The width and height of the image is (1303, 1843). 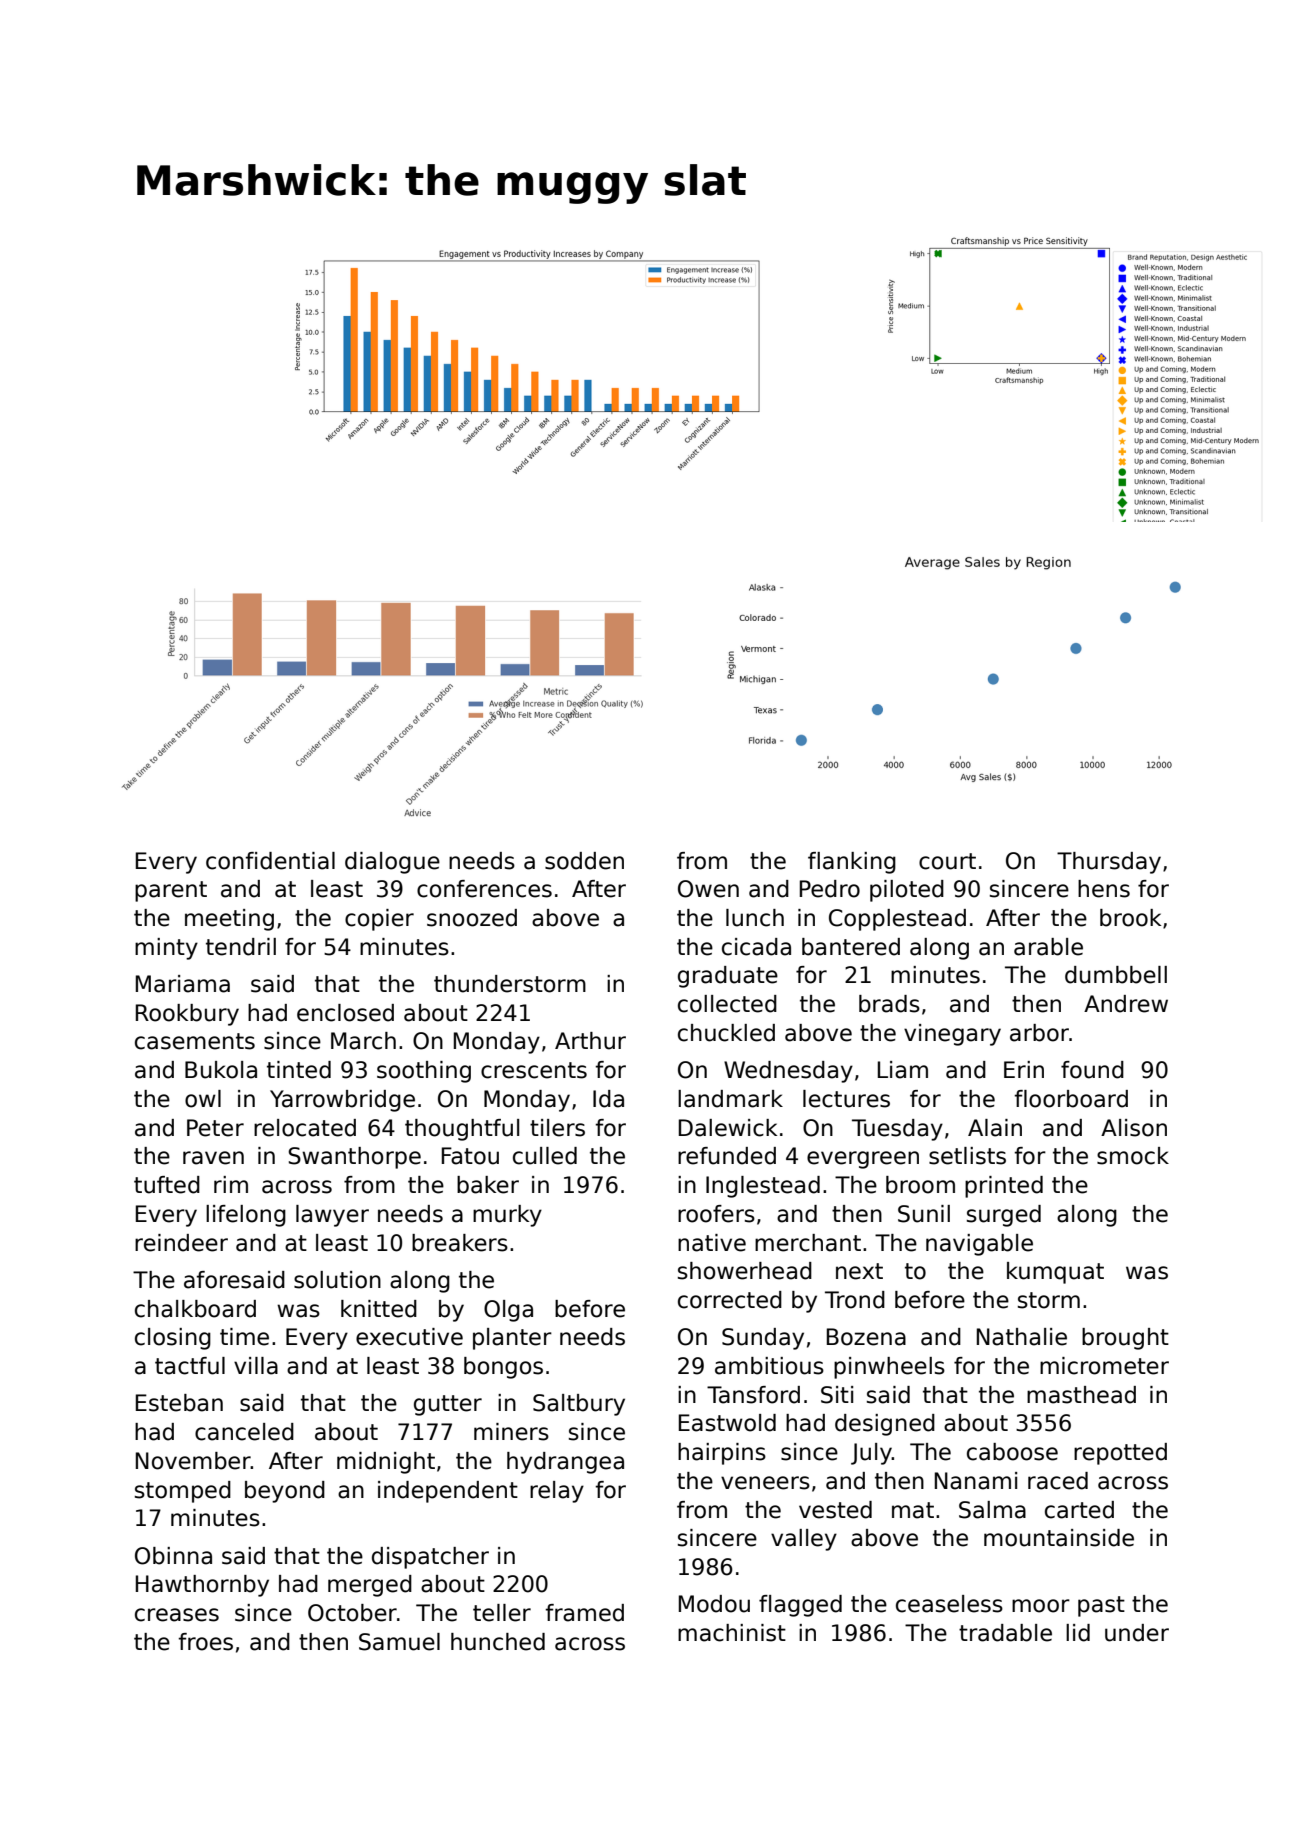 What do you see at coordinates (534, 1070) in the image?
I see `crescents` at bounding box center [534, 1070].
